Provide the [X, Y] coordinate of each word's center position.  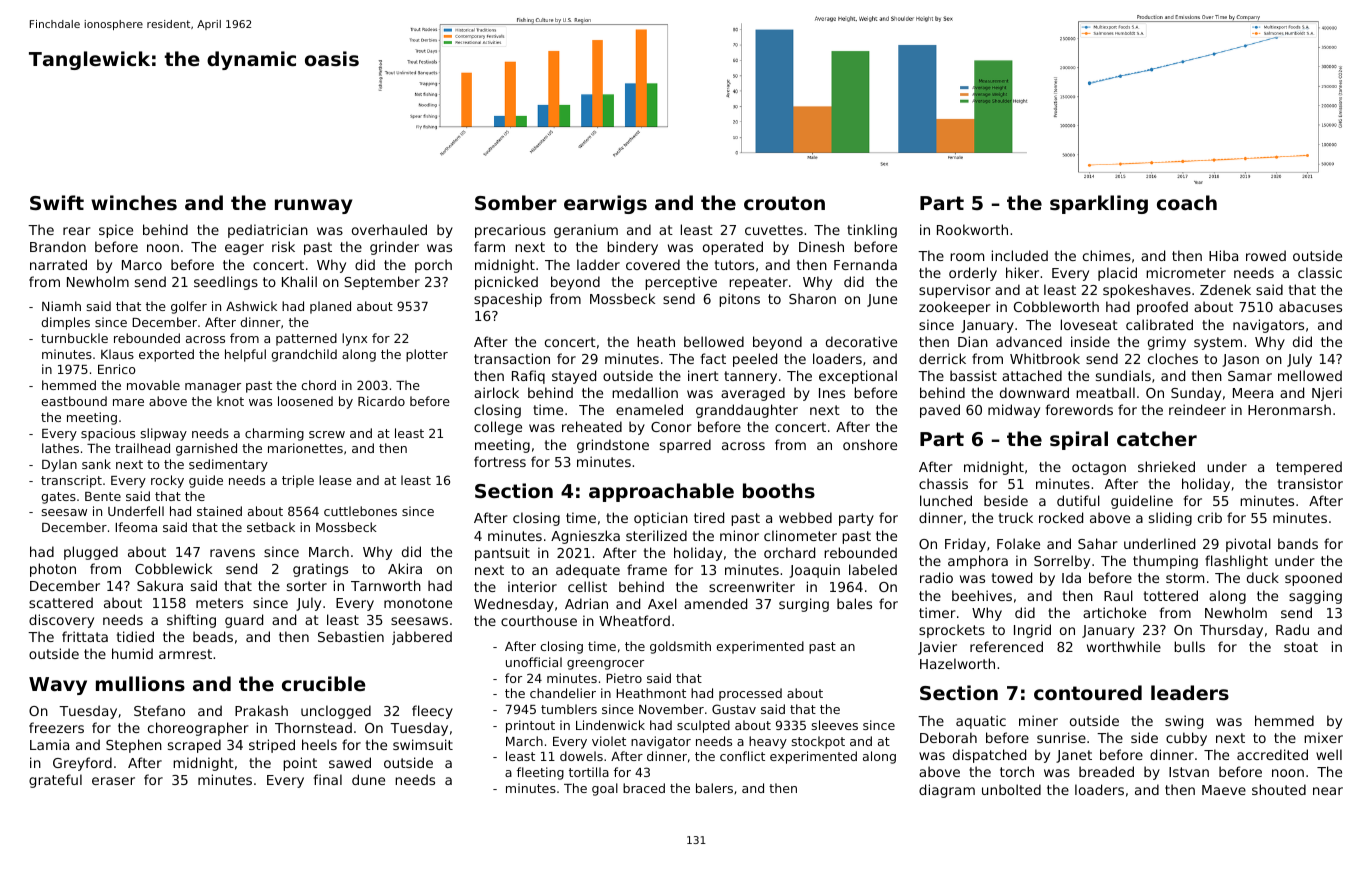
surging [804, 605]
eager [244, 249]
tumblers [569, 709]
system [1218, 343]
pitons [739, 300]
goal [605, 789]
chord [318, 385]
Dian [973, 341]
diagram [947, 791]
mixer [1323, 737]
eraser [113, 781]
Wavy [58, 686]
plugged [91, 553]
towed [1012, 577]
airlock [496, 392]
